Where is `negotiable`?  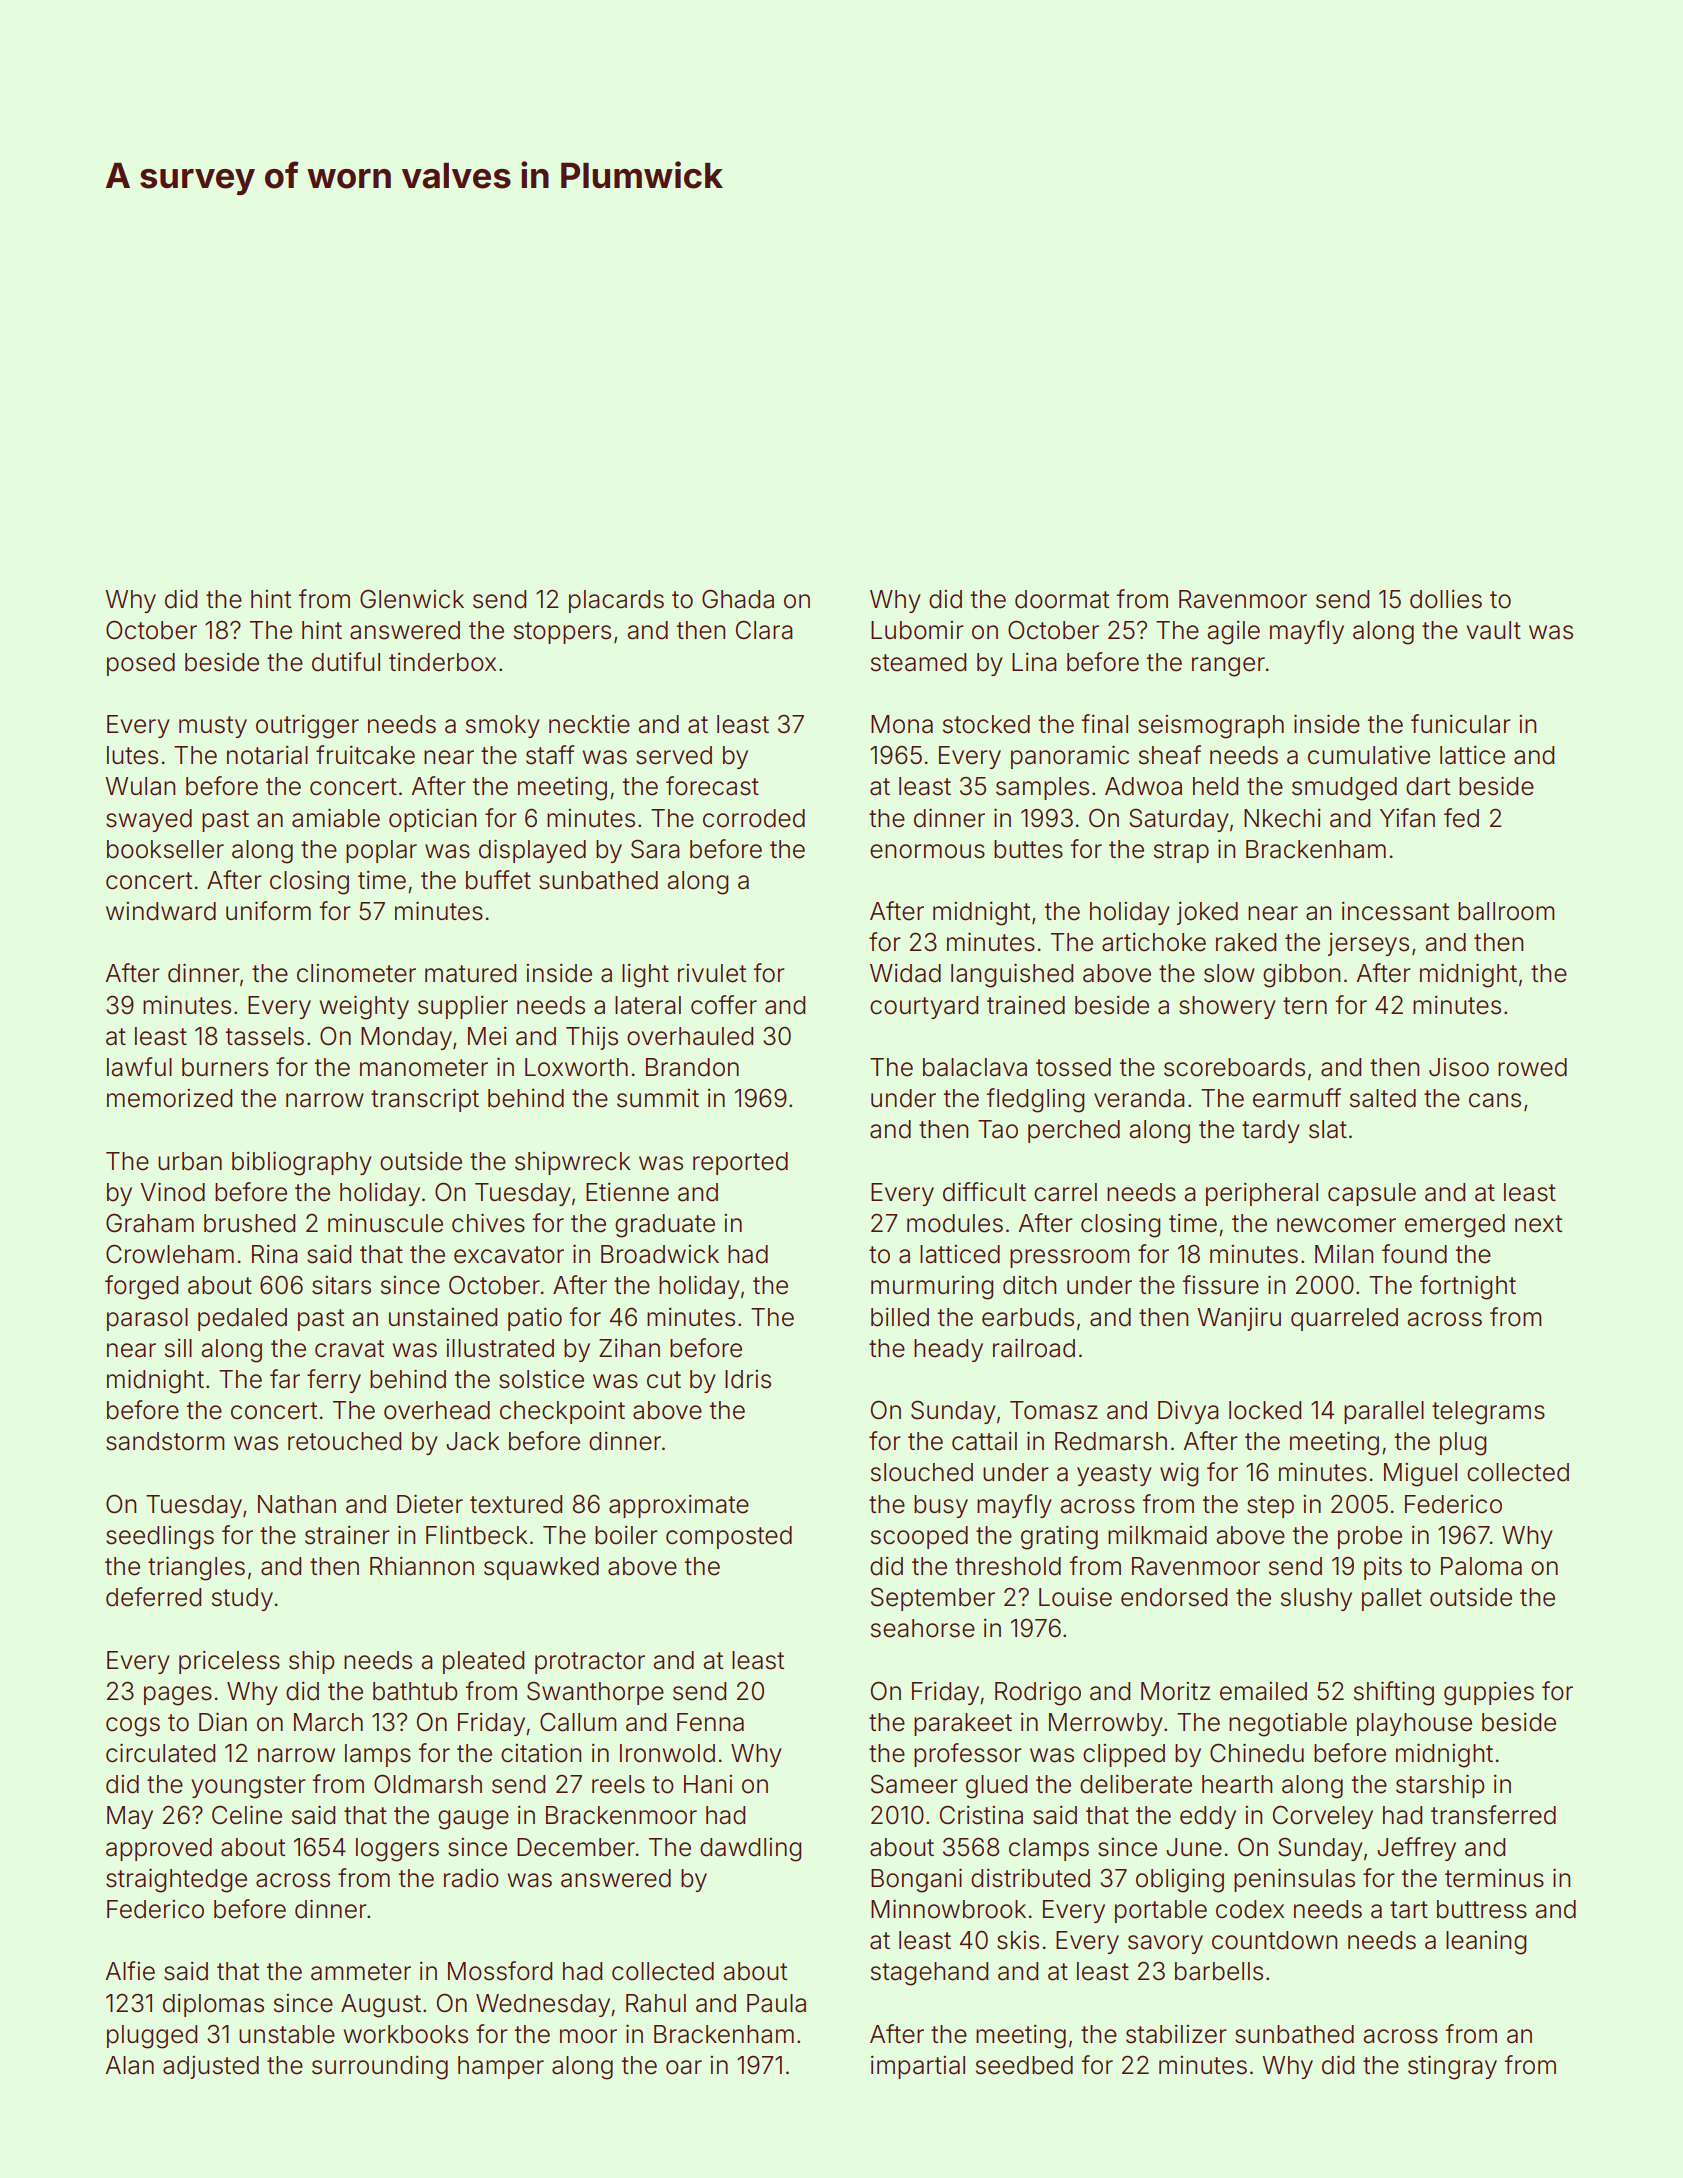
negotiable is located at coordinates (1288, 1724).
